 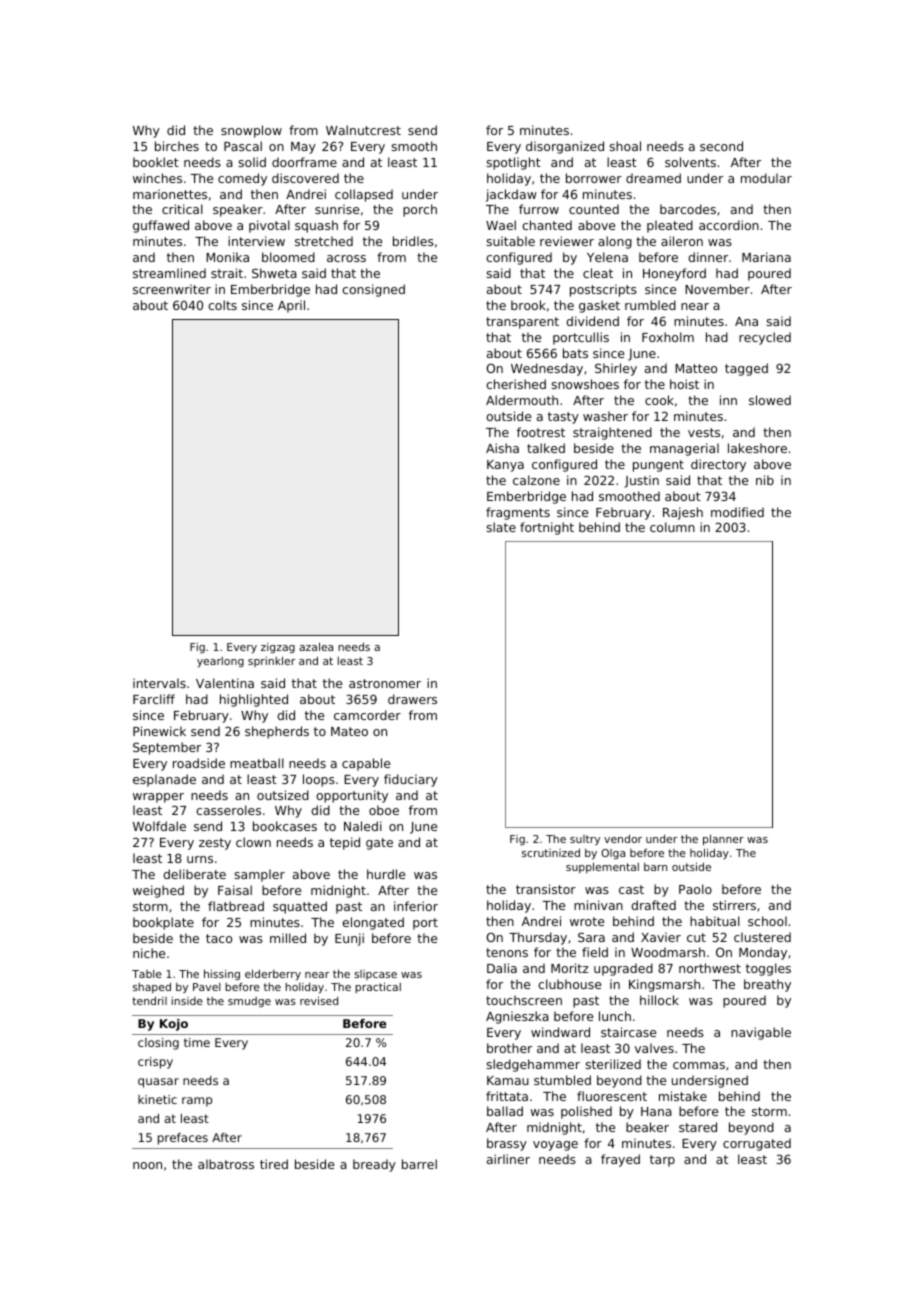 I want to click on barrel, so click(x=419, y=1164).
